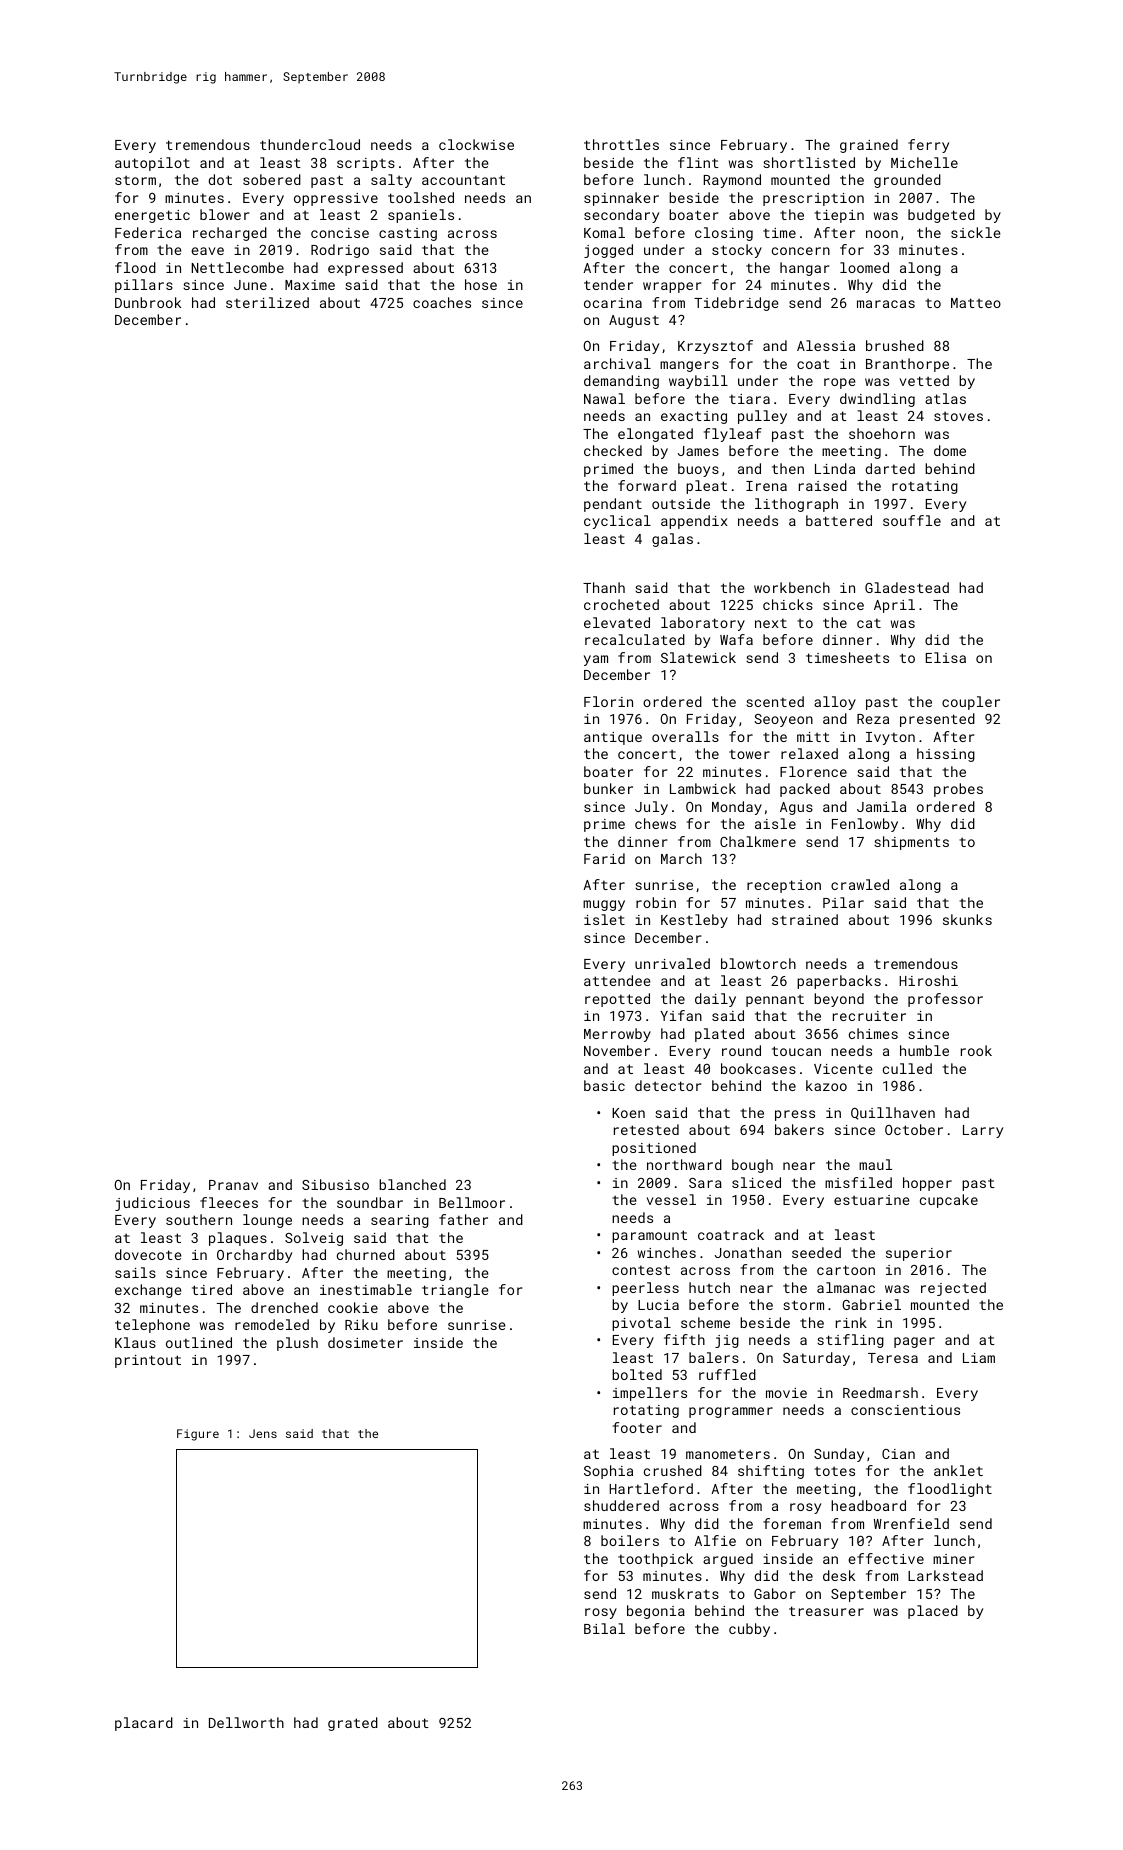  Describe the element at coordinates (267, 302) in the screenshot. I see `sterilized` at that location.
